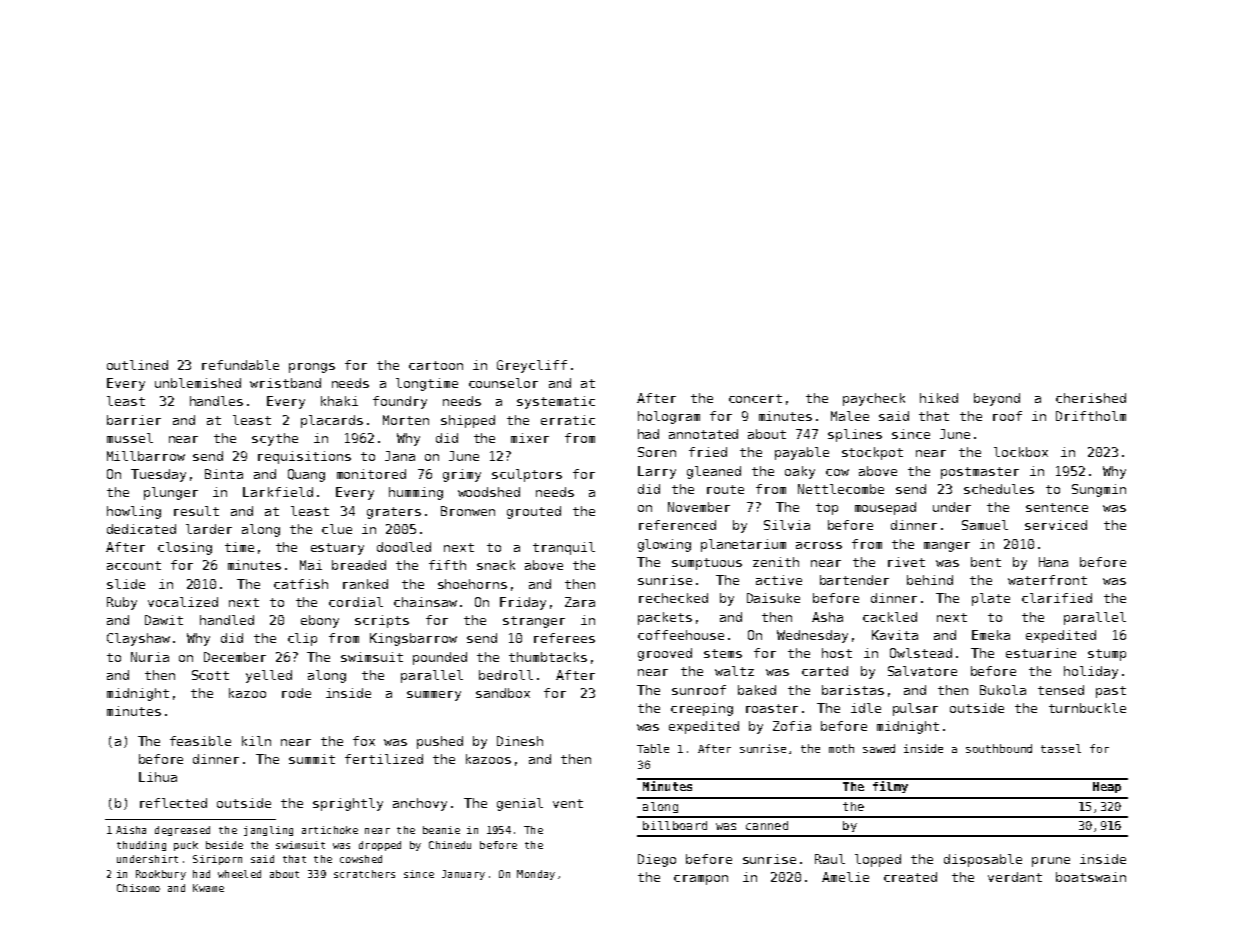 The image size is (1233, 952). Describe the element at coordinates (657, 860) in the screenshot. I see `Diego` at that location.
